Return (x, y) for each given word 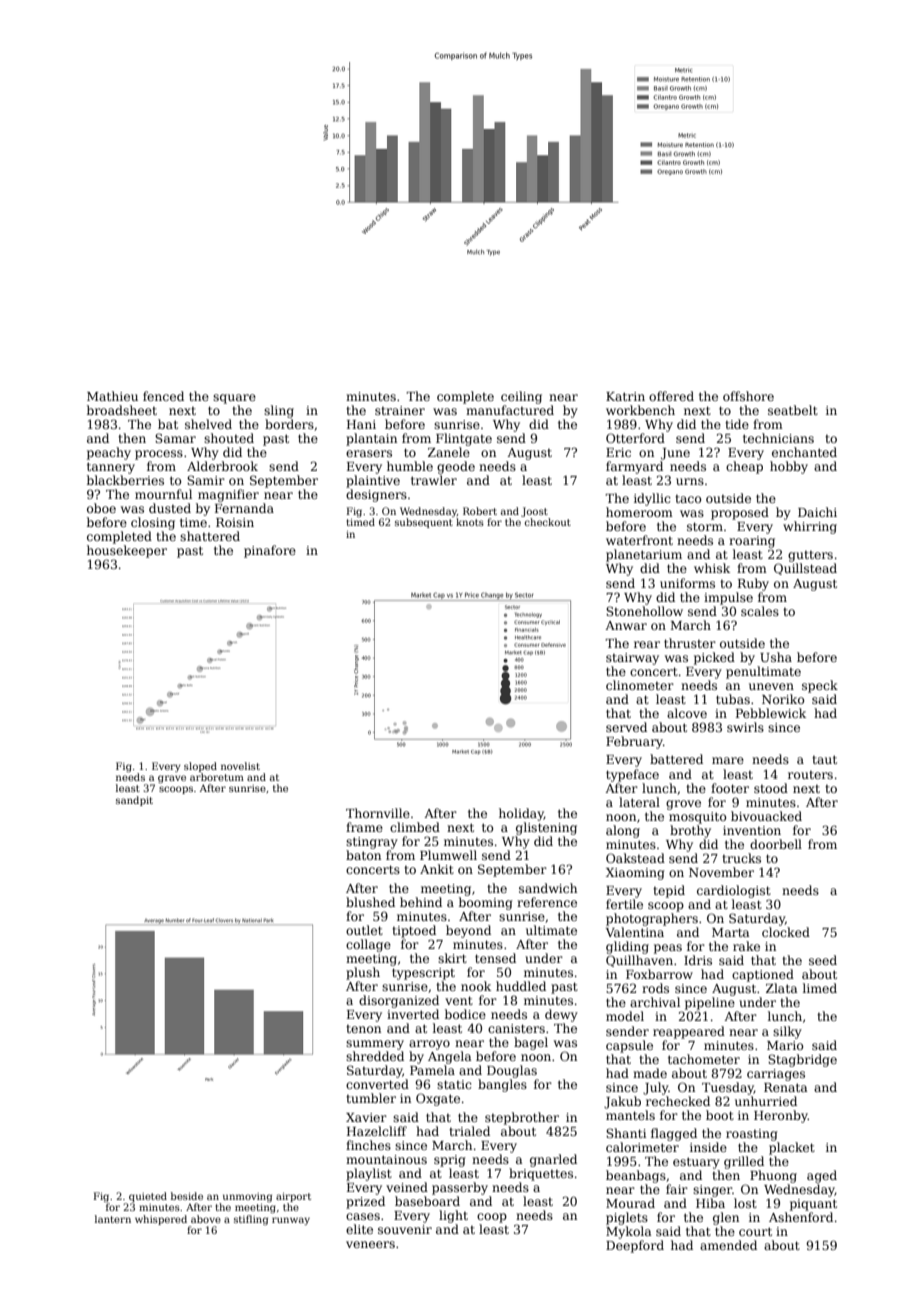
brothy (690, 831)
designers (376, 495)
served (626, 727)
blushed (370, 902)
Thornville (378, 813)
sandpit (134, 801)
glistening (546, 828)
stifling (251, 1220)
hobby (789, 467)
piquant (813, 1205)
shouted (229, 438)
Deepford (635, 1246)
